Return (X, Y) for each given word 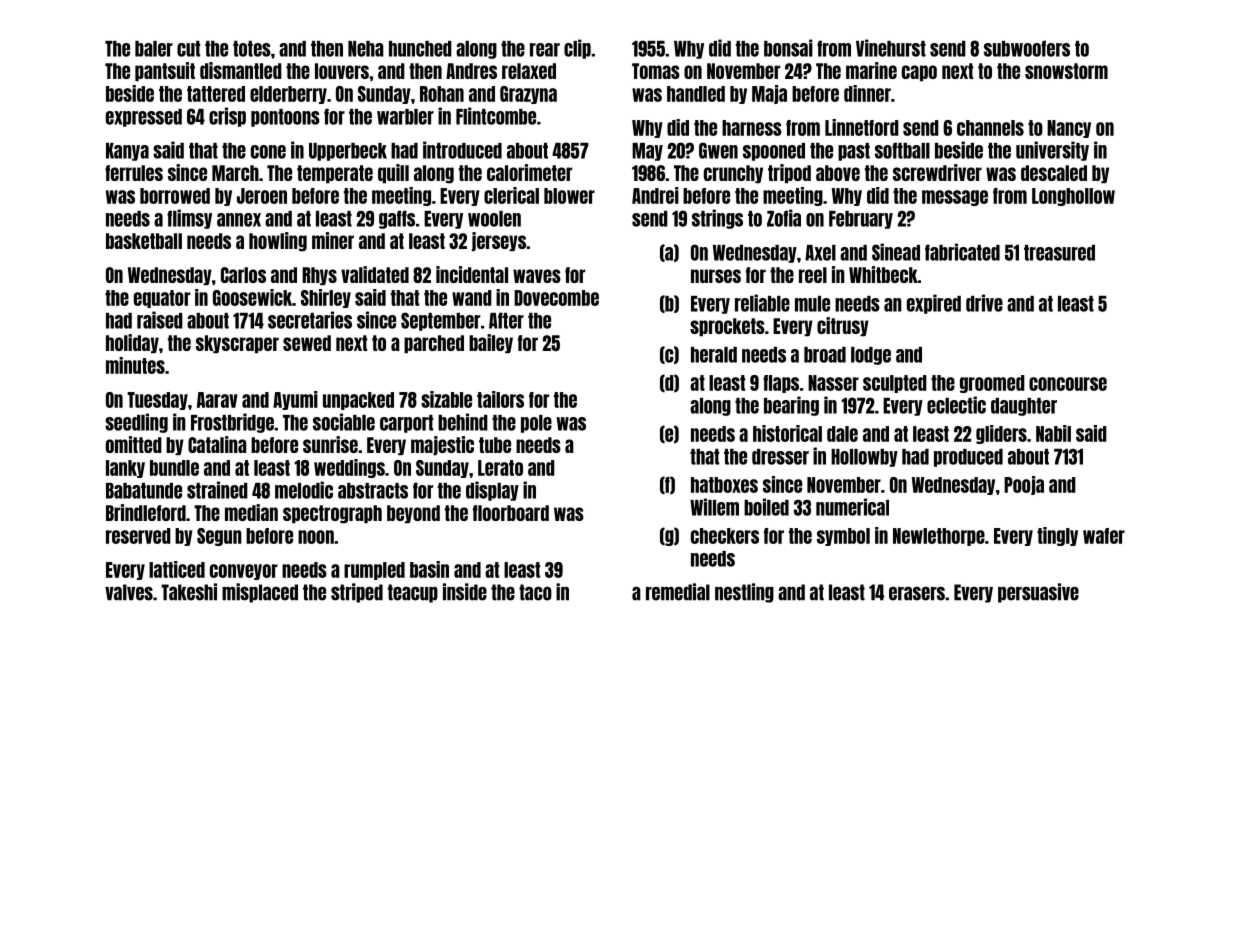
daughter (1024, 407)
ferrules (134, 173)
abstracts (373, 491)
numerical (852, 507)
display (492, 491)
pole (536, 424)
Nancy (1069, 129)
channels (990, 128)
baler (154, 49)
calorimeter (529, 172)
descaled (1054, 173)
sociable (344, 422)
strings (717, 219)
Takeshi (189, 592)
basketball (144, 241)
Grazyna (528, 95)
